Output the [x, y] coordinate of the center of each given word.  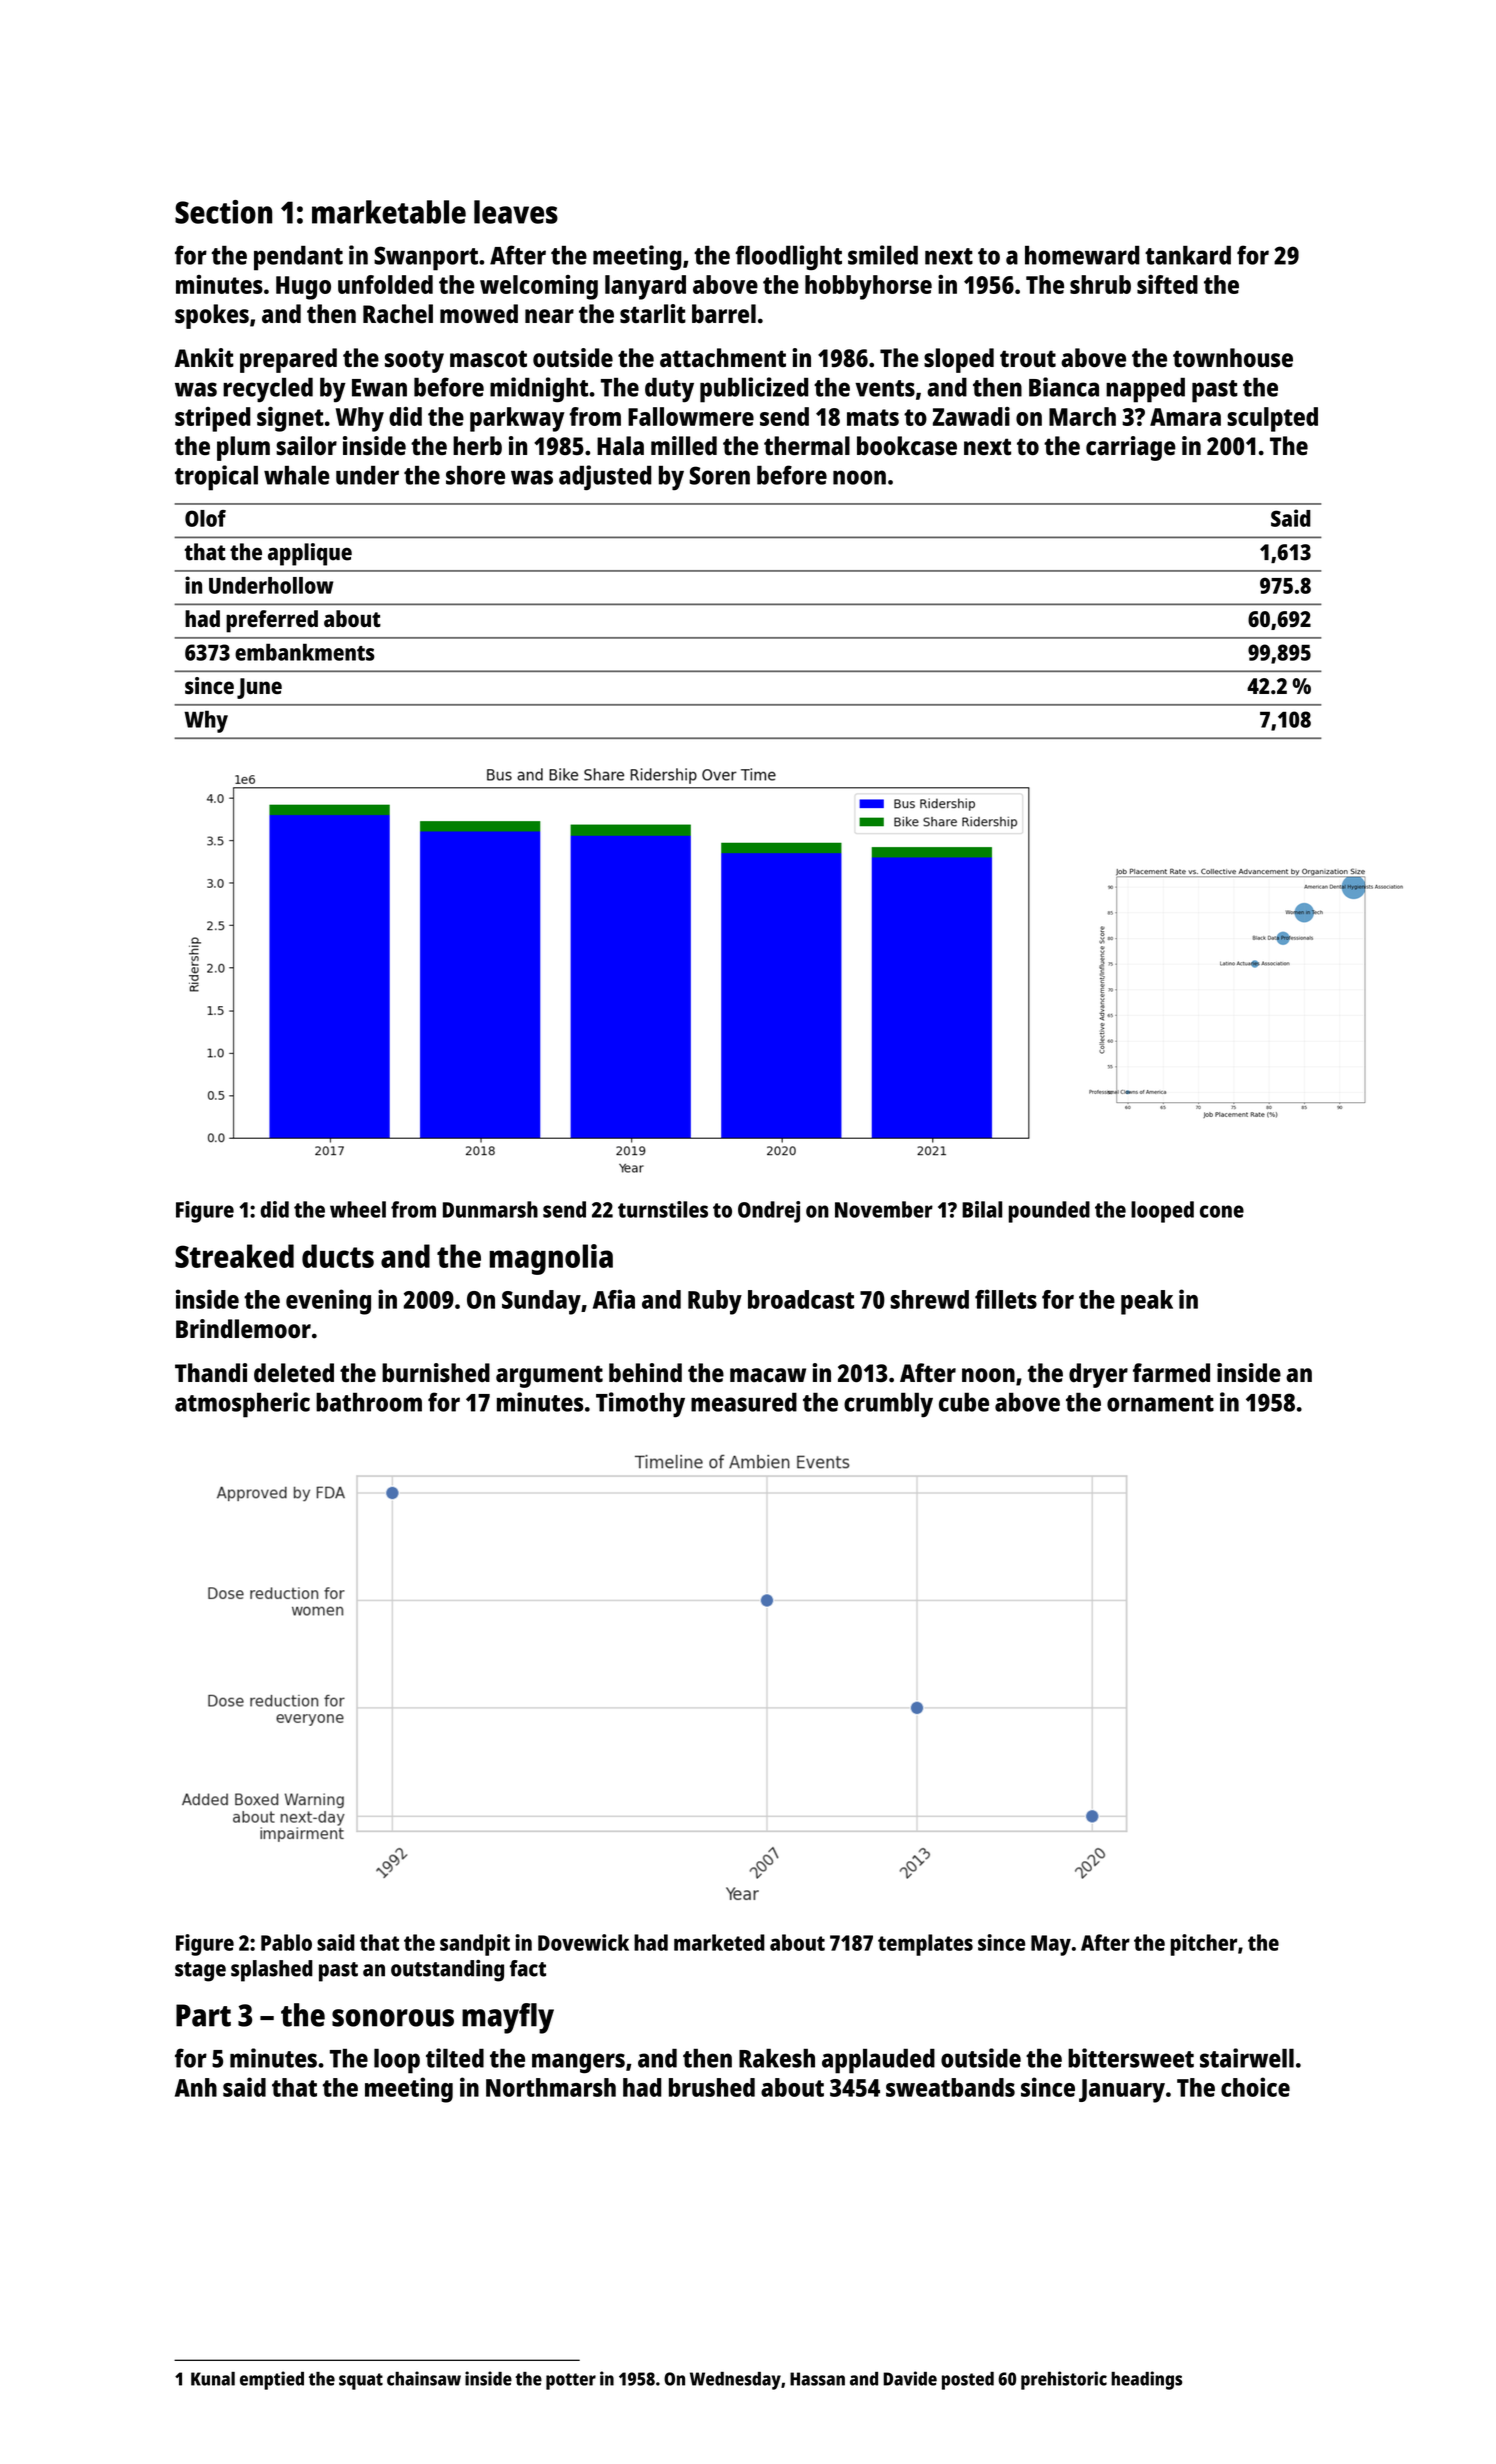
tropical [216, 478]
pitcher [1204, 1945]
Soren [720, 475]
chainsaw [424, 2378]
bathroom [369, 1402]
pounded [1049, 1212]
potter [571, 2381]
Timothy [640, 1405]
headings [1146, 2380]
